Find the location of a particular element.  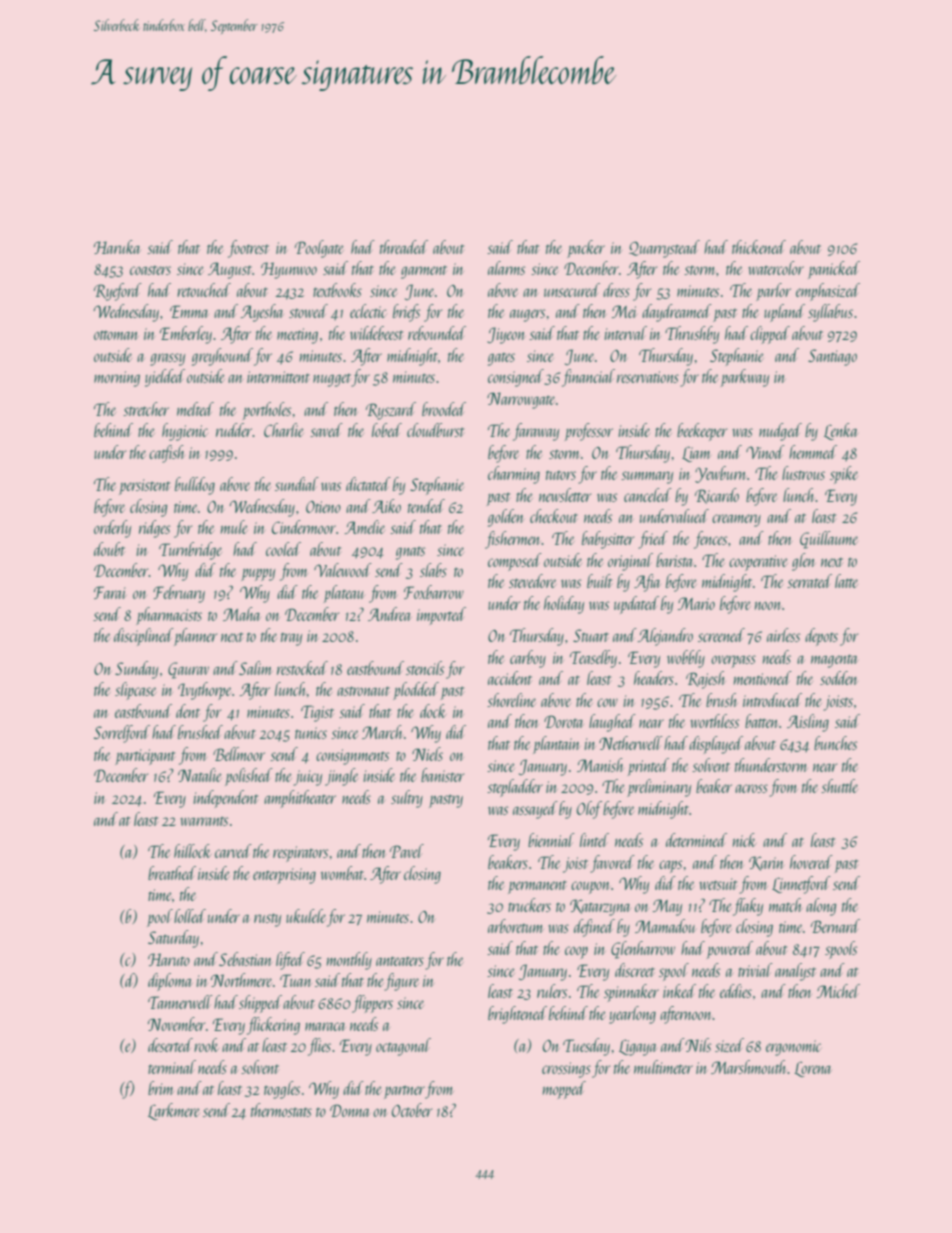

threaded is located at coordinates (404, 247).
